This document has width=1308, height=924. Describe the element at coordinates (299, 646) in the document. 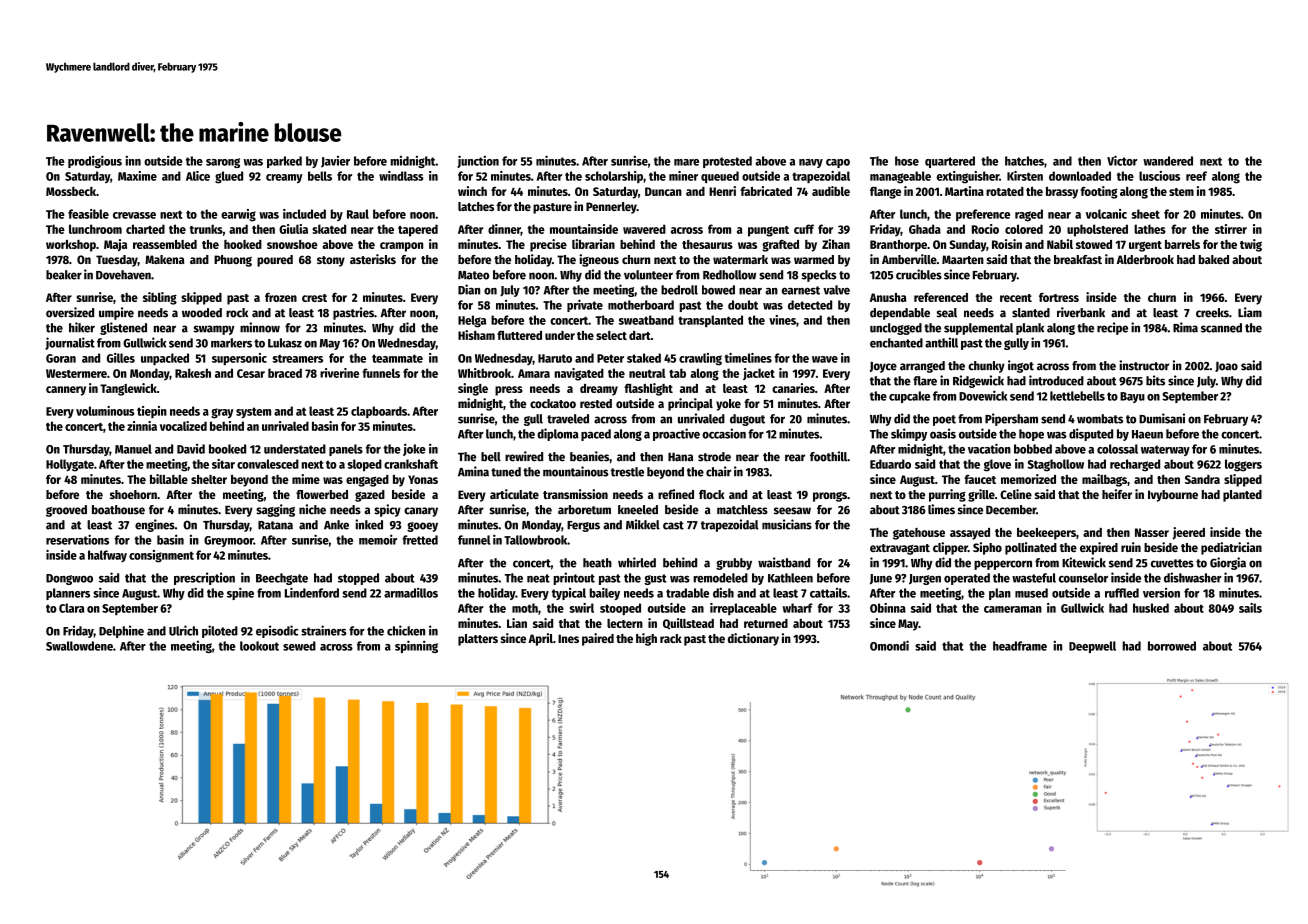

I see `sewed` at that location.
